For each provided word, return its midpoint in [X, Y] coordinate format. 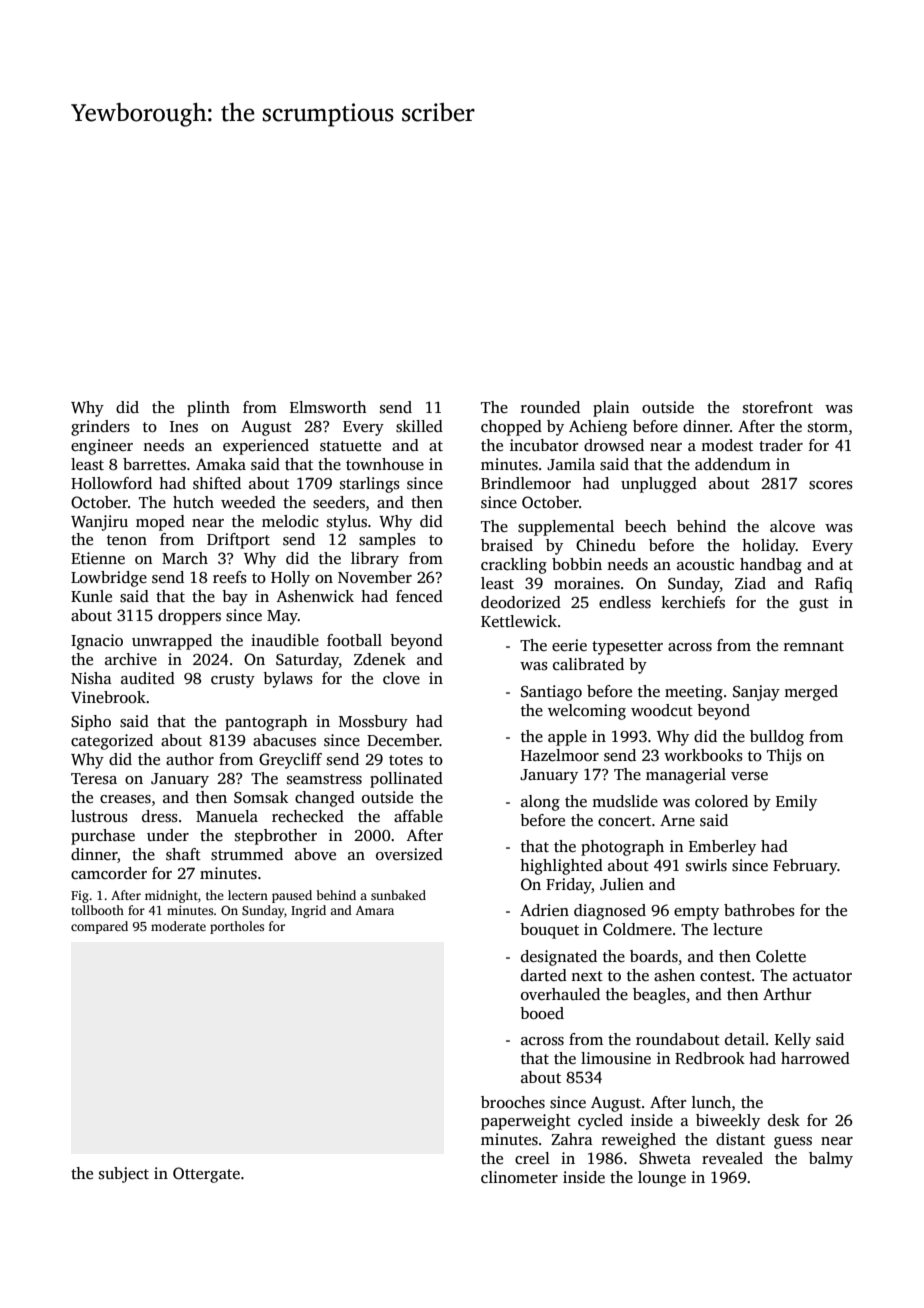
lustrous [99, 816]
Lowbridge [109, 579]
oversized [409, 854]
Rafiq [834, 585]
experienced [266, 447]
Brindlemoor [526, 483]
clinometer [519, 1177]
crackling [514, 566]
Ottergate [206, 1175]
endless [625, 602]
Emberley [722, 848]
